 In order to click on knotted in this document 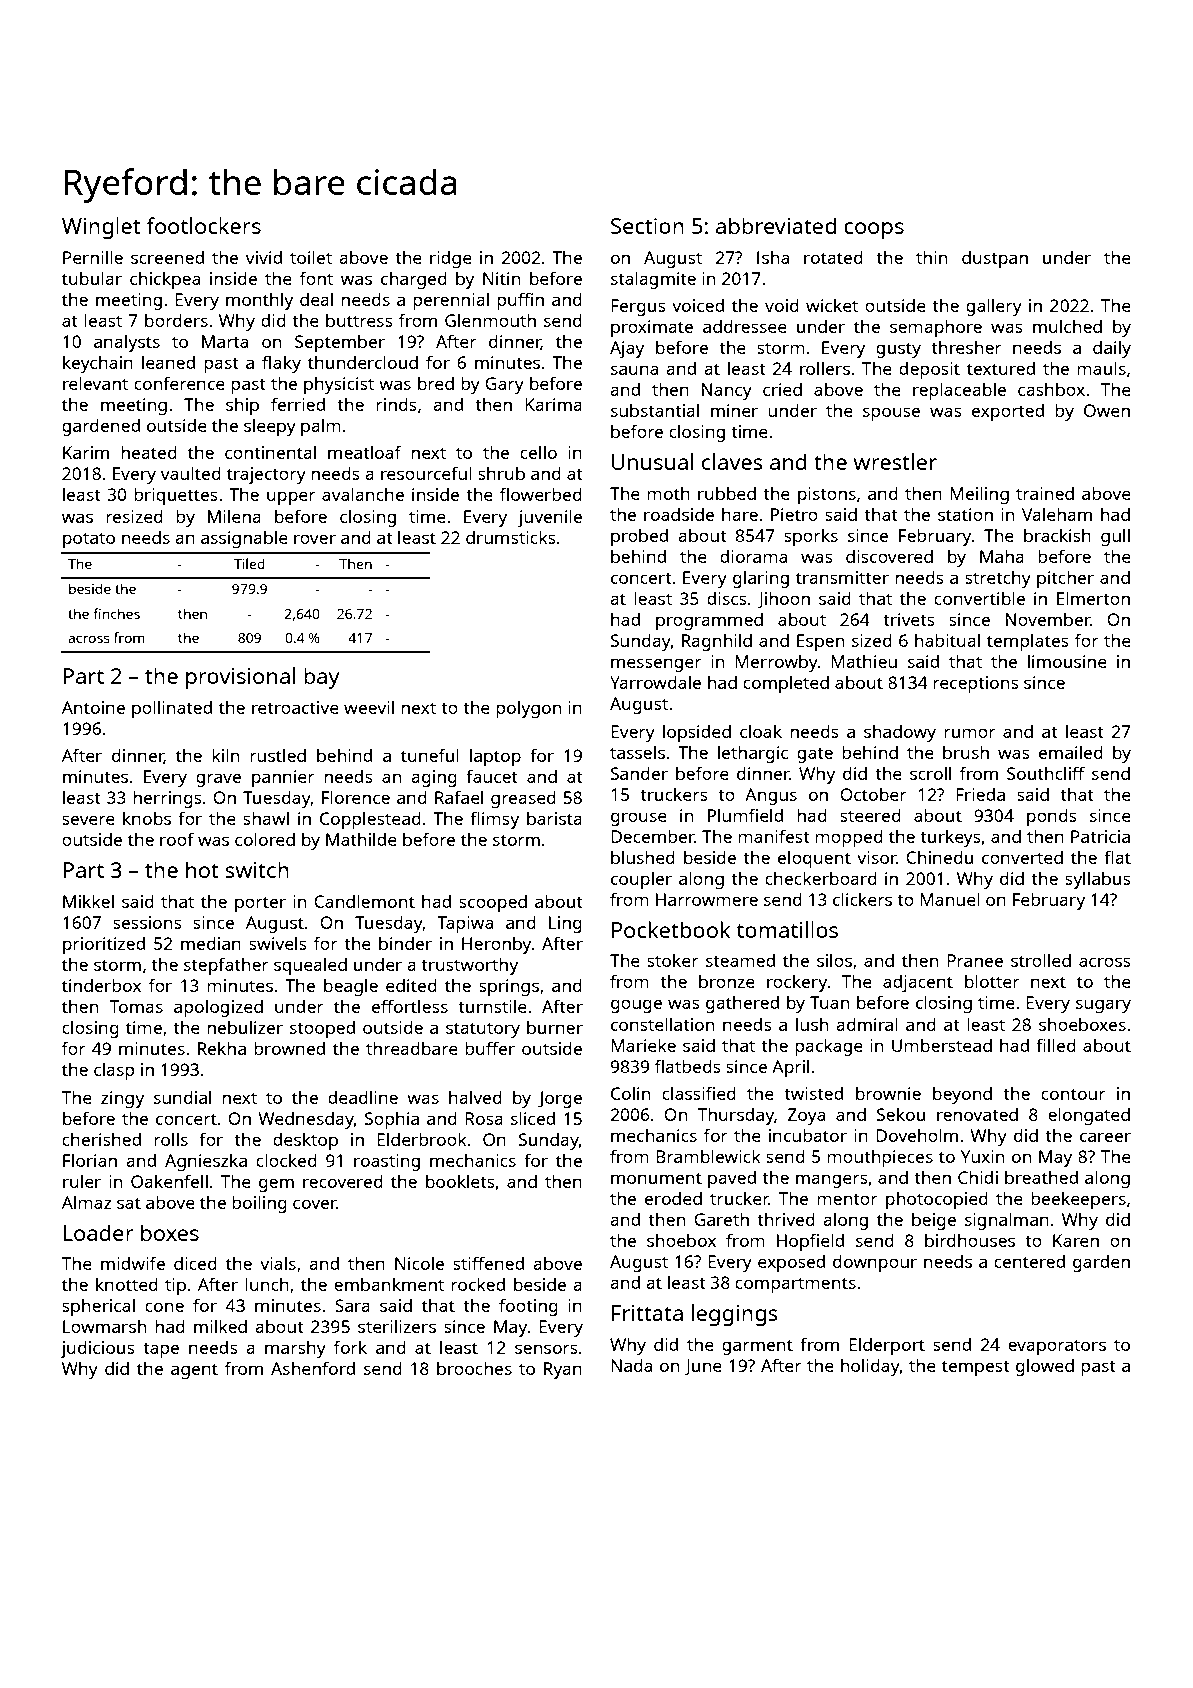, I will do `click(127, 1284)`.
